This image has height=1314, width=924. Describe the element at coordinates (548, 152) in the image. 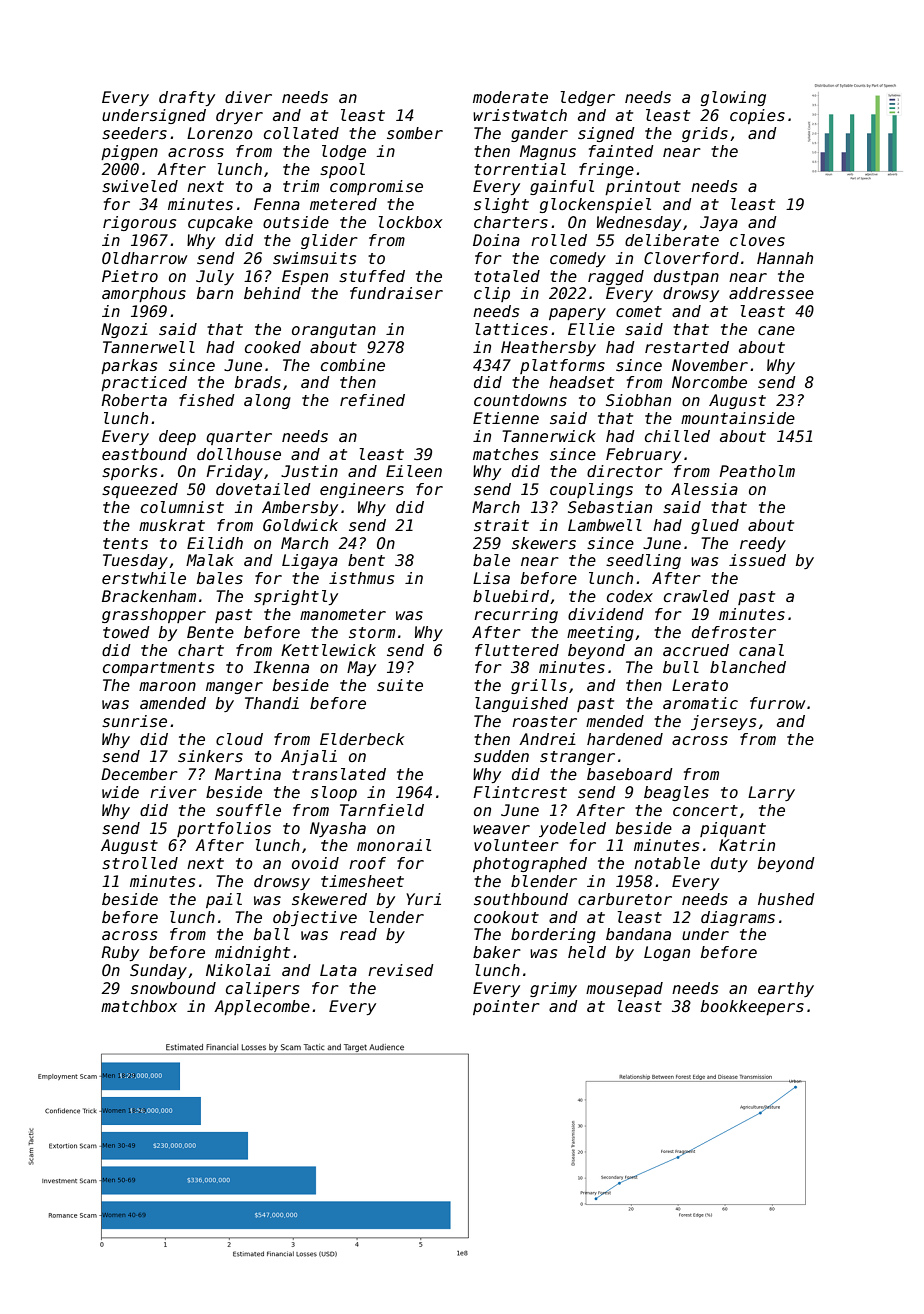

I see `Magnus` at that location.
